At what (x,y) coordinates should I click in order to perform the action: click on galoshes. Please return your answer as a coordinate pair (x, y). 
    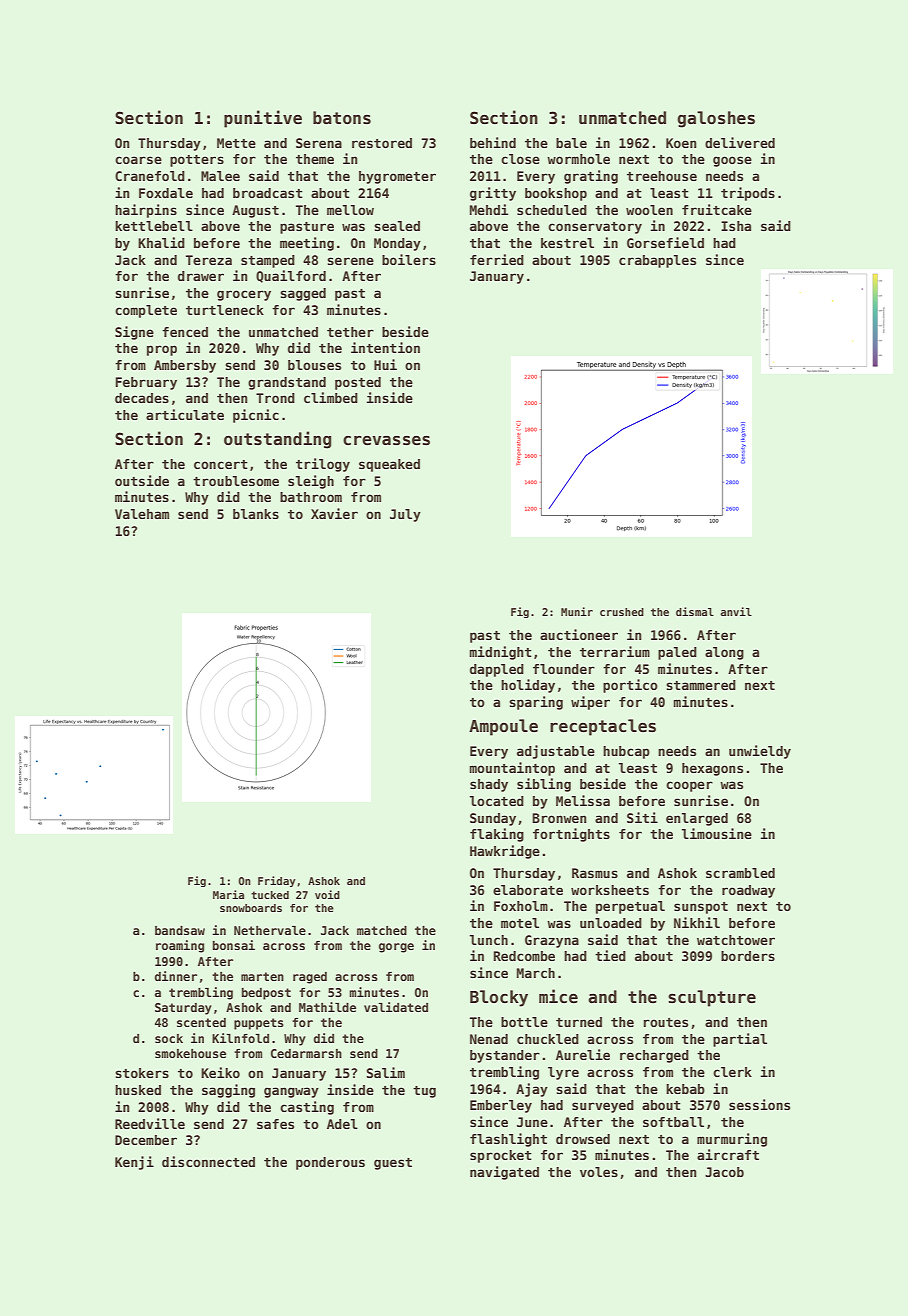
    Looking at the image, I should click on (716, 119).
